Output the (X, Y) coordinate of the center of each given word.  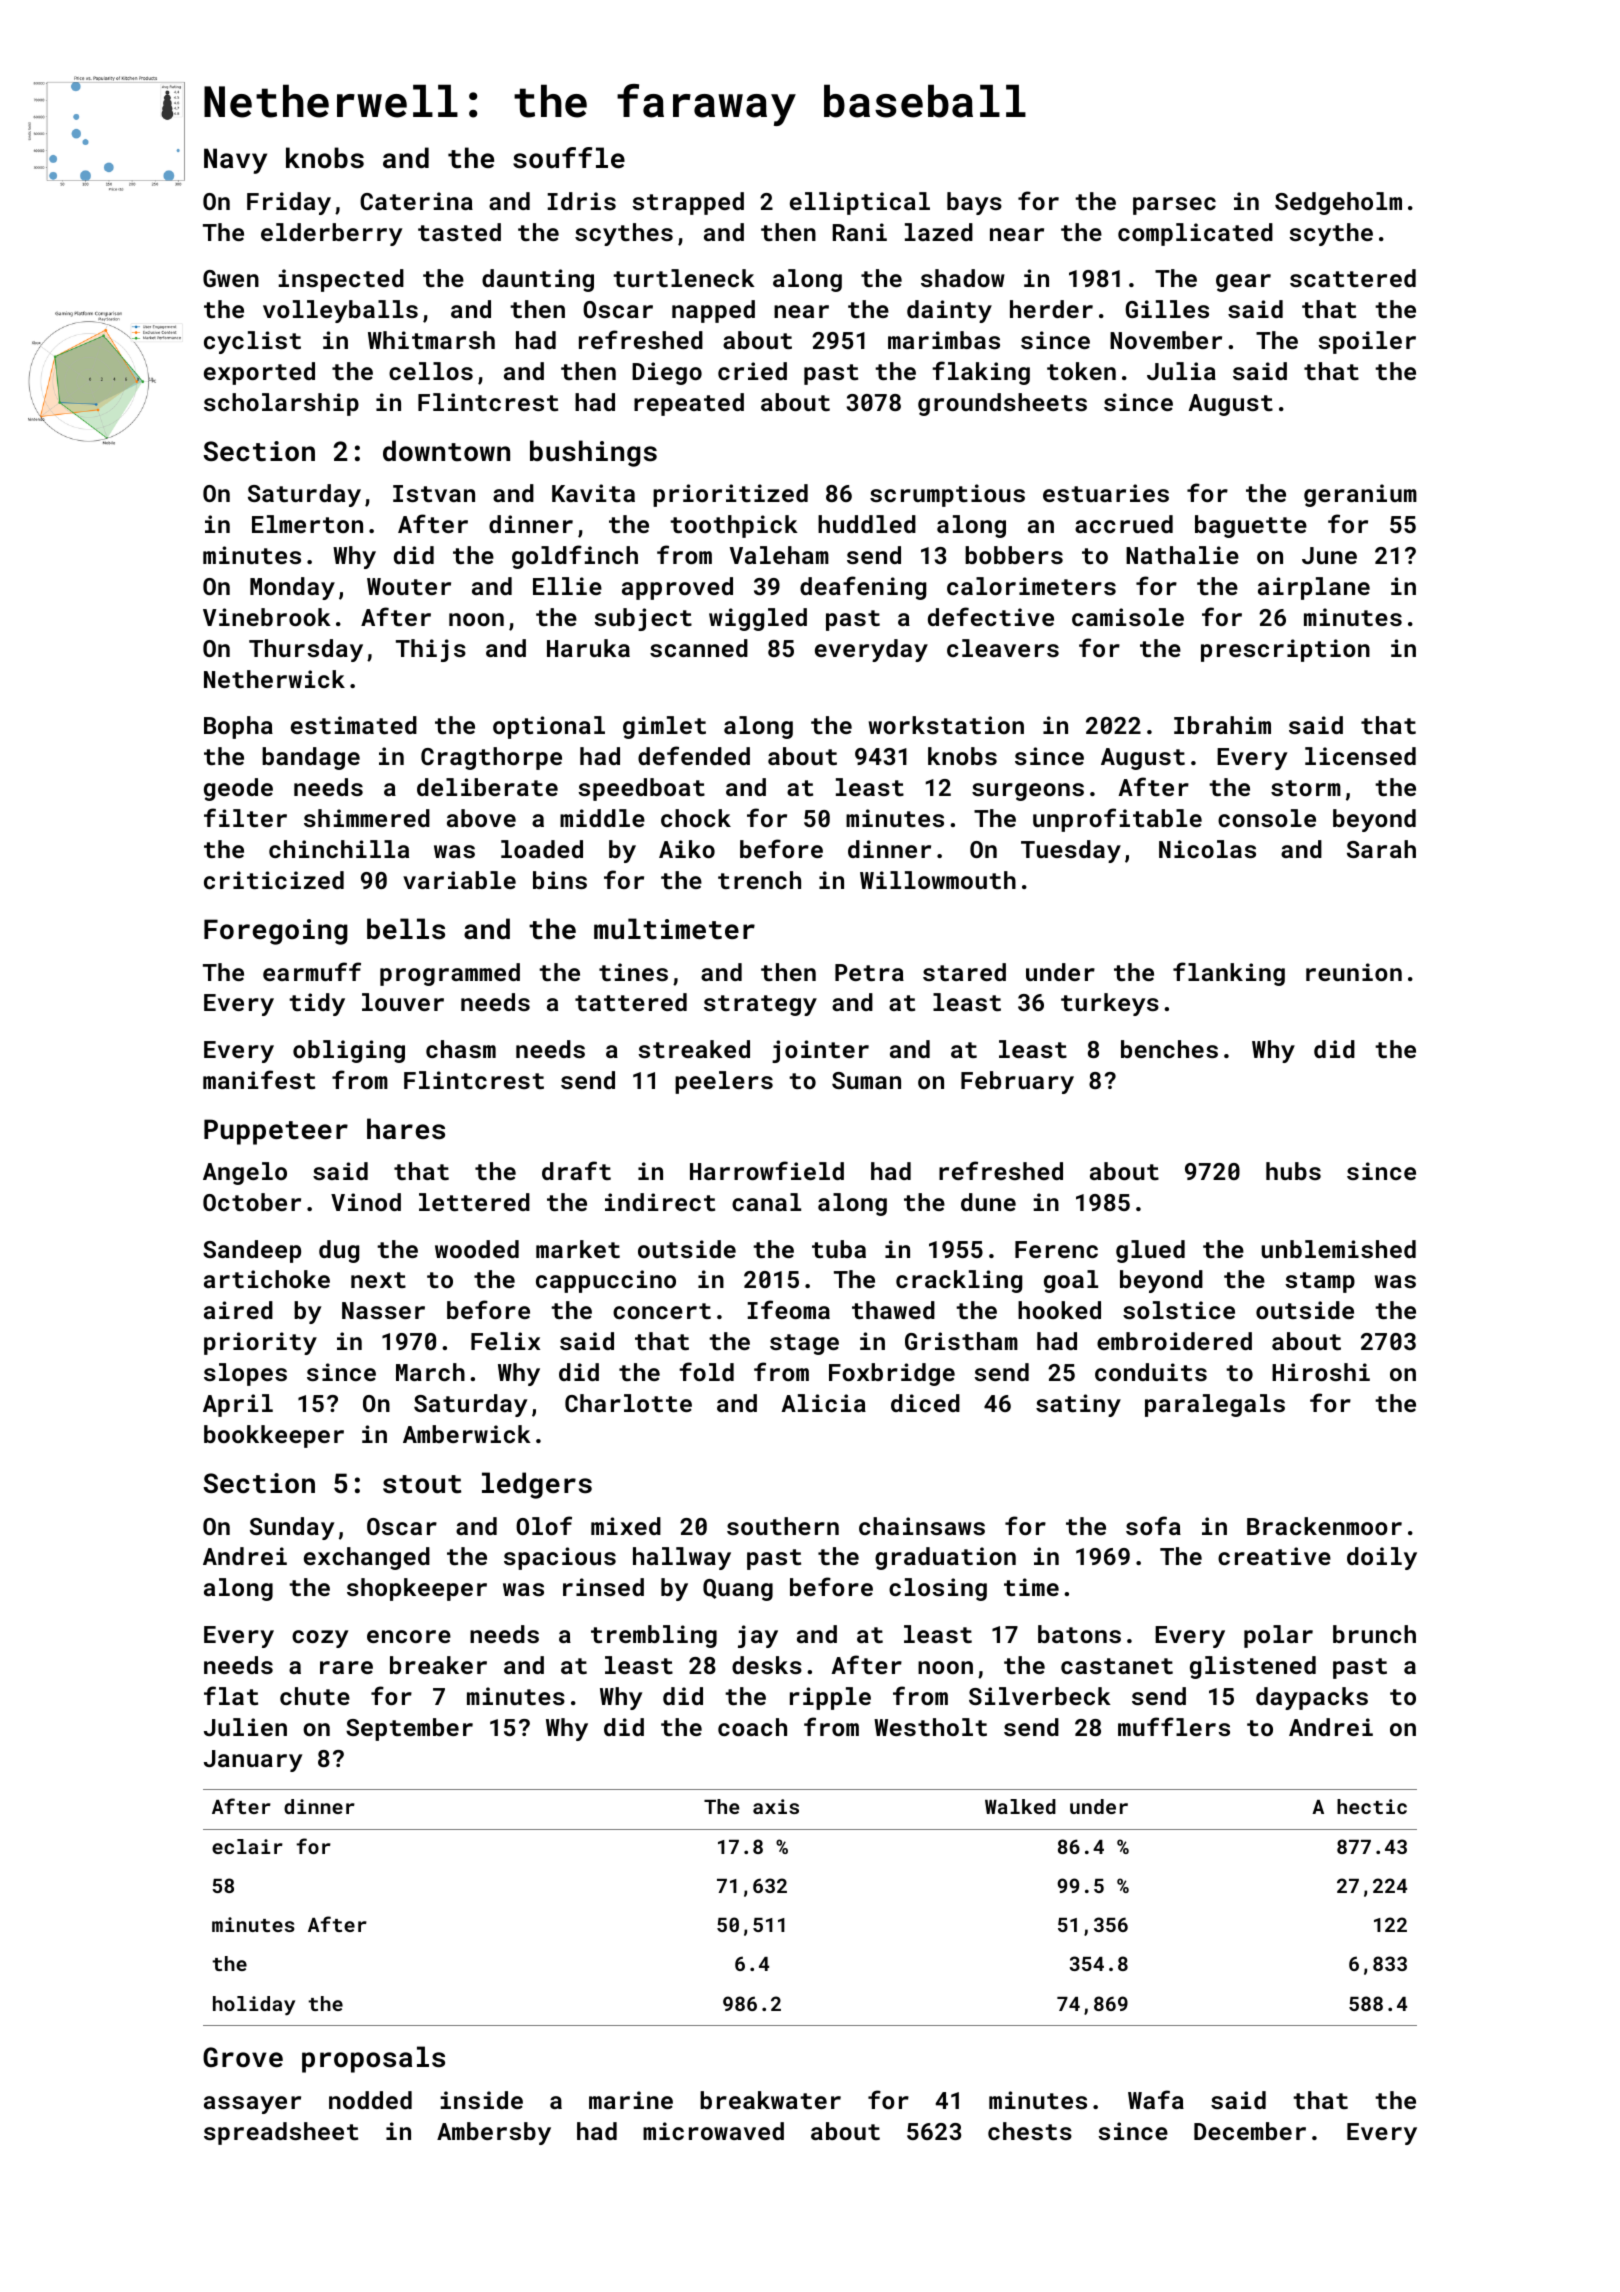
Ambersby (494, 2133)
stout (422, 1484)
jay (758, 1636)
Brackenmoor (1324, 1526)
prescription (1285, 650)
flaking (981, 373)
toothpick (734, 526)
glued (1150, 1251)
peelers (724, 1082)
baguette (1251, 526)
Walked (1020, 1806)
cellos (431, 371)
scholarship (281, 404)
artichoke (267, 1279)
